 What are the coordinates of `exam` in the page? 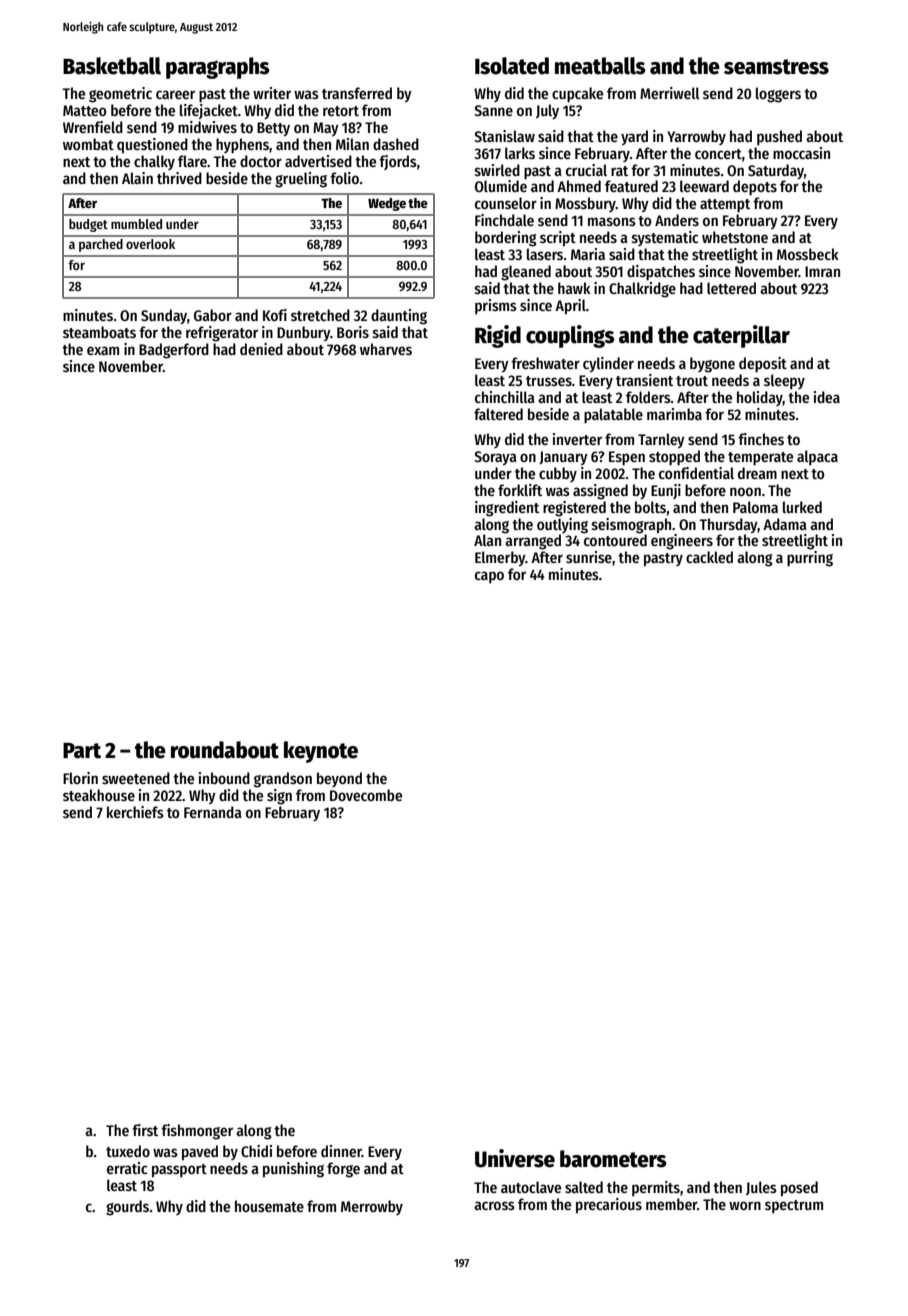 It's located at (103, 350).
